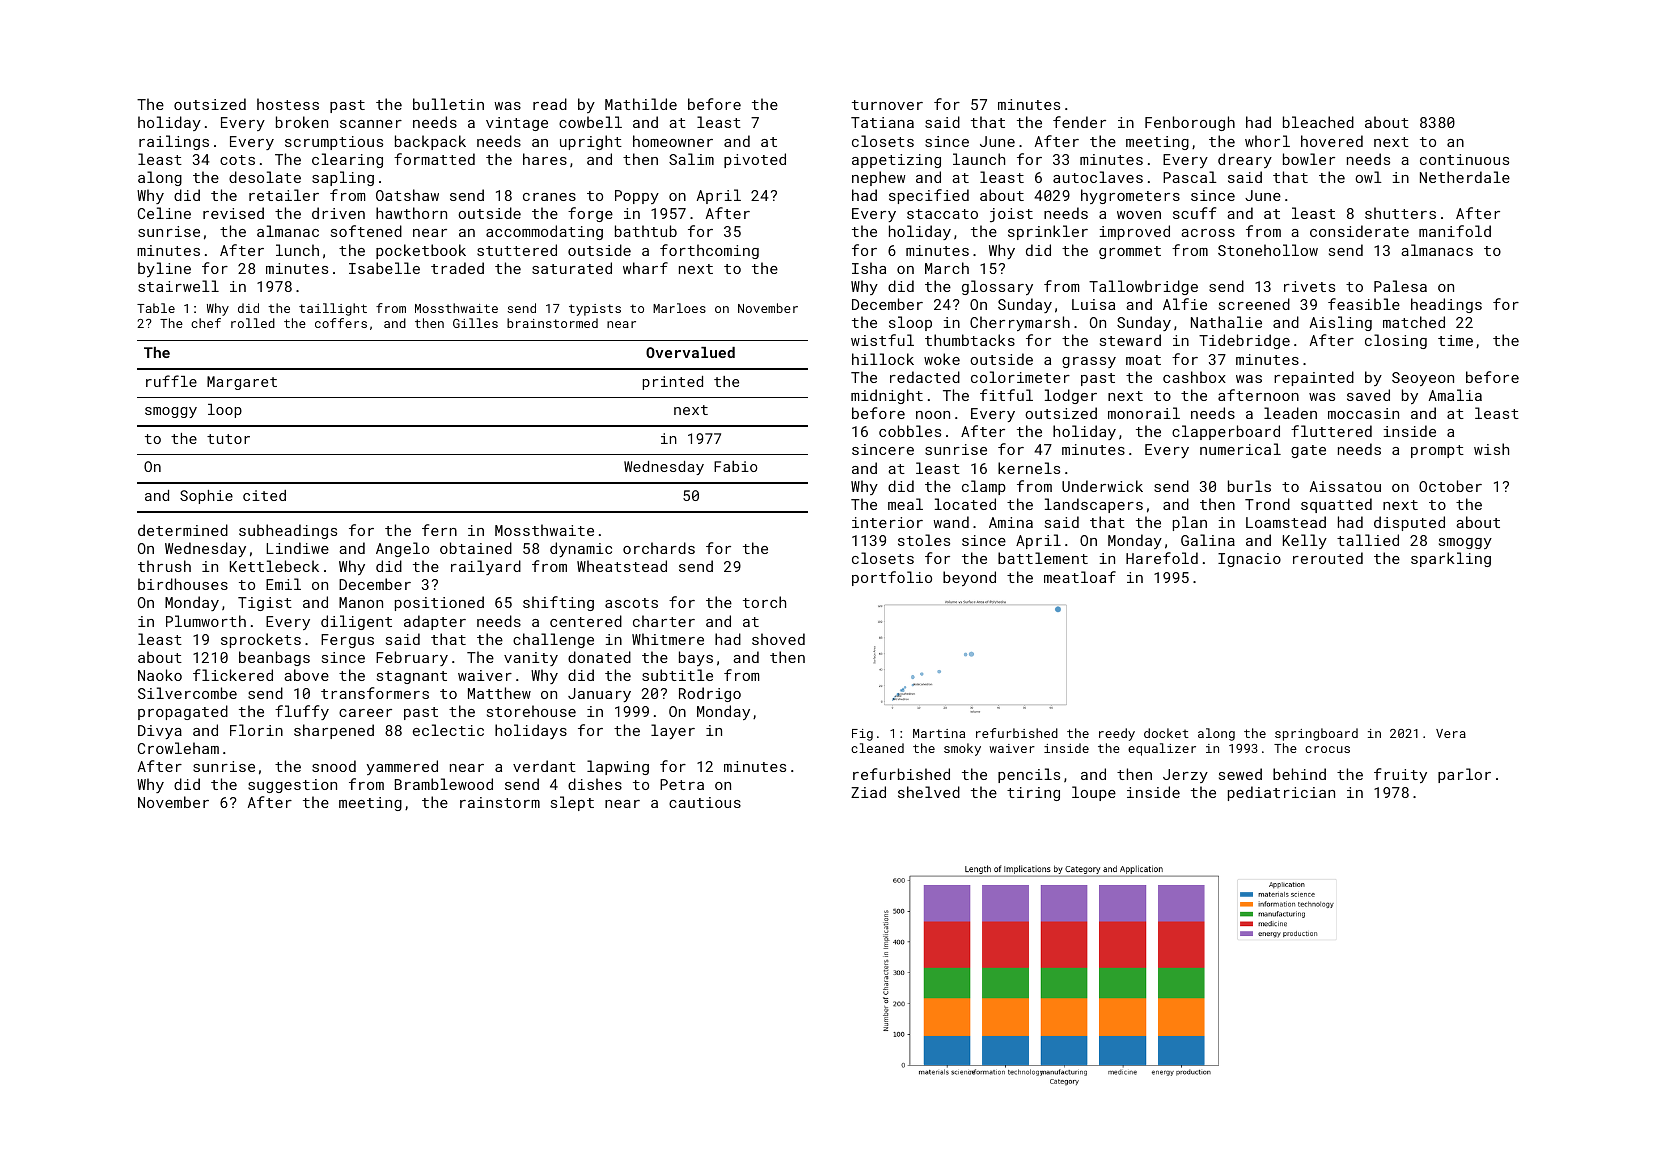 The height and width of the screenshot is (1173, 1659). Describe the element at coordinates (407, 195) in the screenshot. I see `Oatshaw` at that location.
